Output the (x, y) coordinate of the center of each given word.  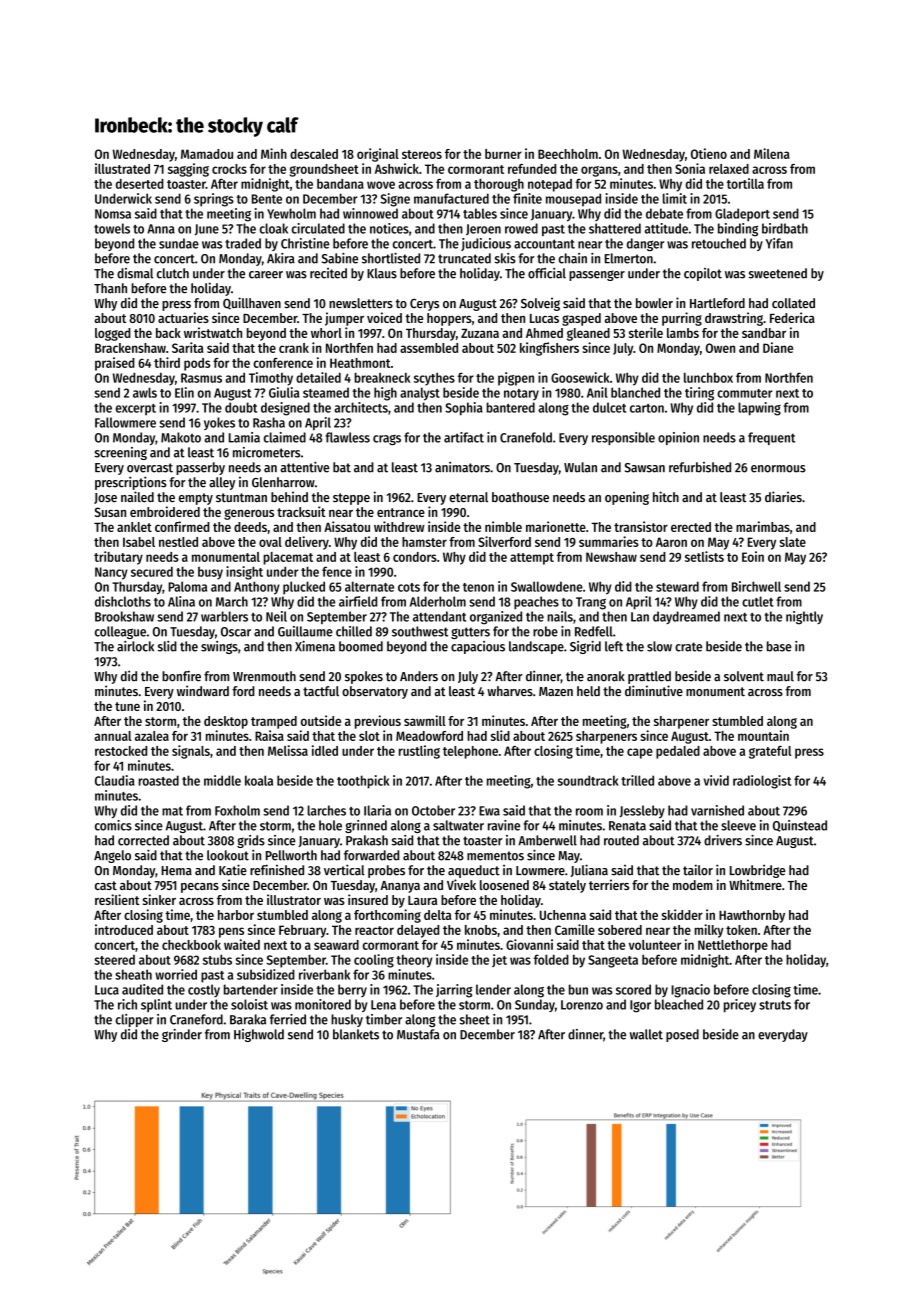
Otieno (709, 153)
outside (321, 720)
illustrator (294, 899)
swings (219, 647)
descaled (314, 154)
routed (621, 840)
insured (368, 899)
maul (780, 676)
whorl (326, 333)
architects (361, 407)
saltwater (458, 825)
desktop (226, 722)
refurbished (700, 467)
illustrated (122, 168)
